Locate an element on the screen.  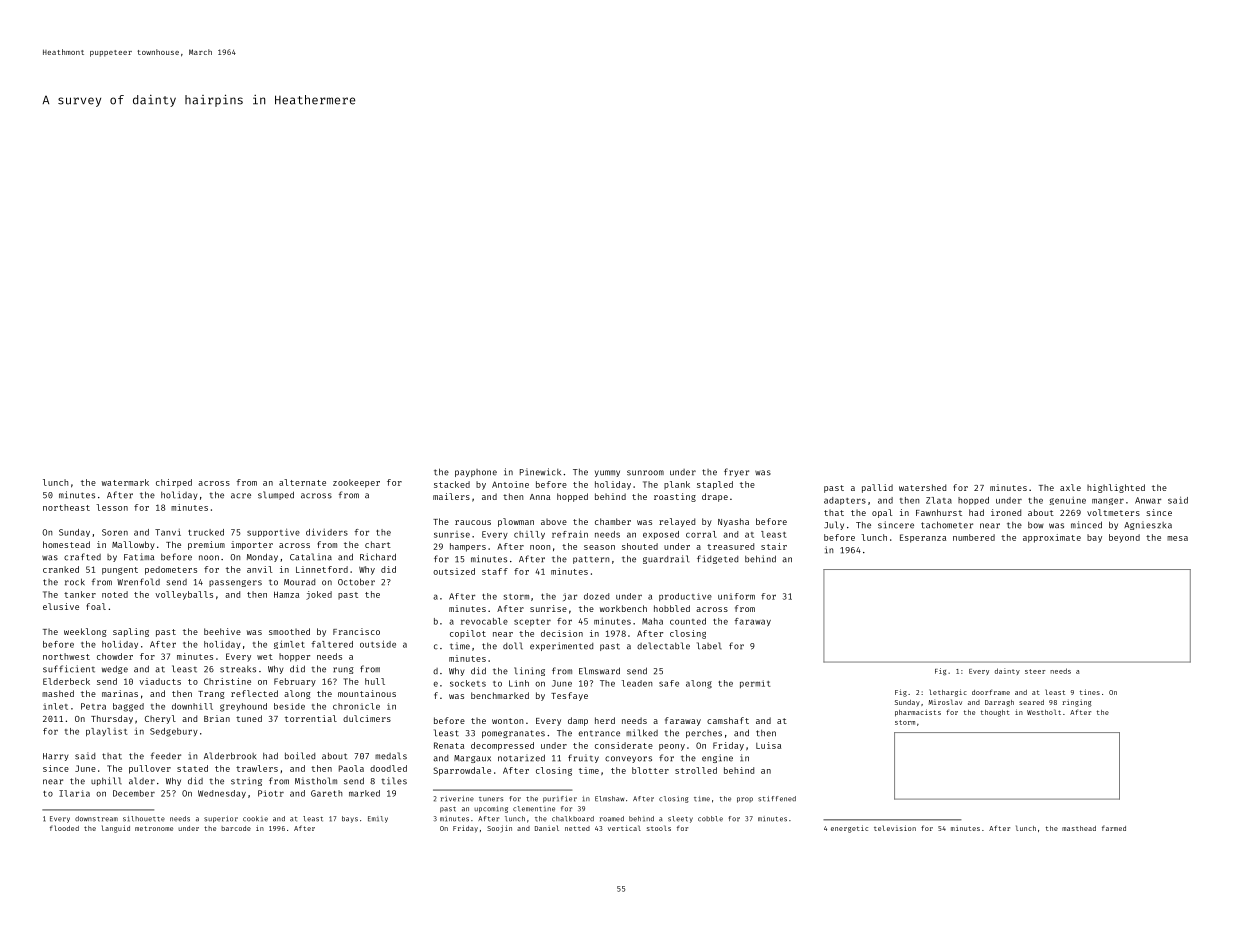
axle is located at coordinates (1070, 487).
